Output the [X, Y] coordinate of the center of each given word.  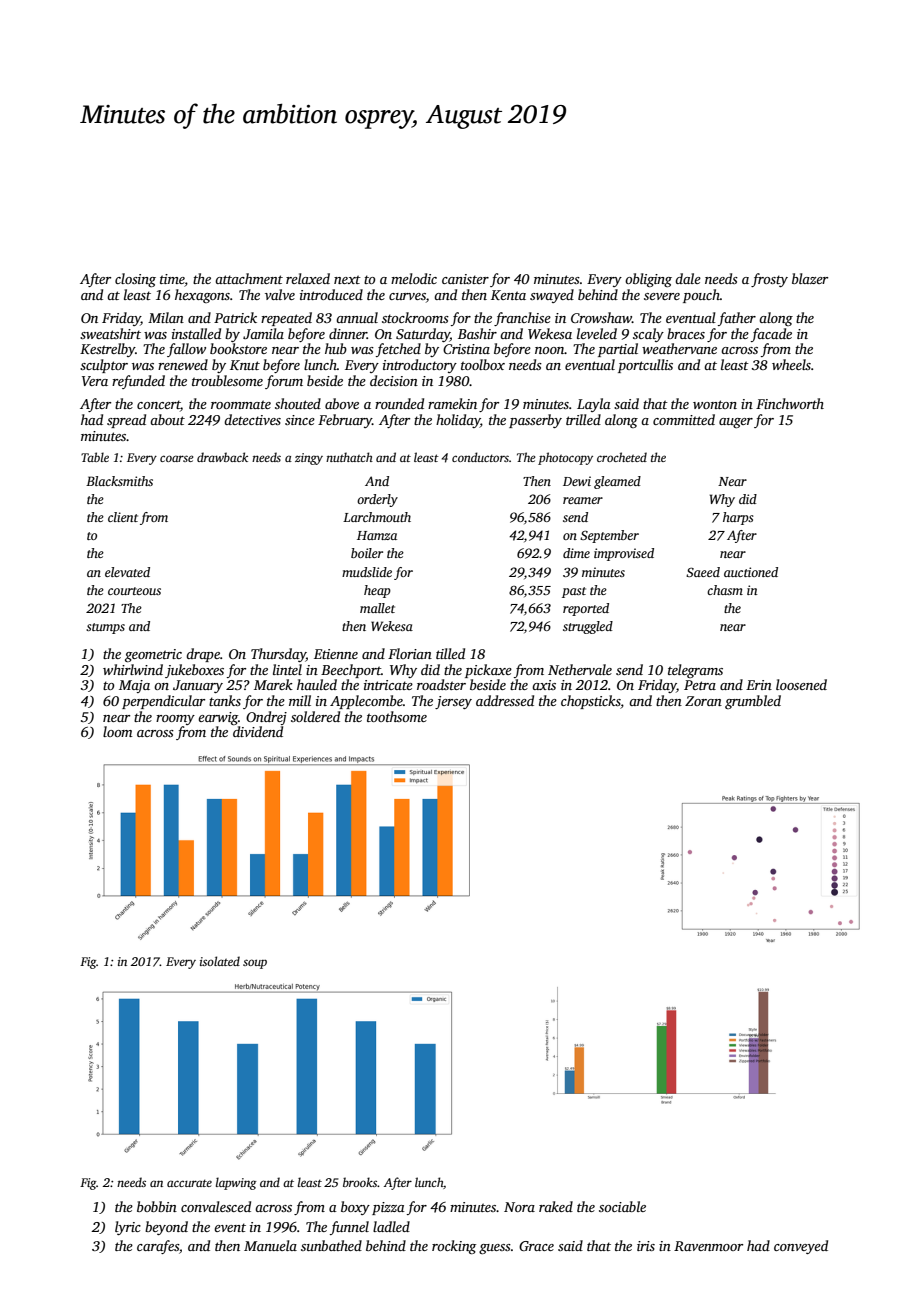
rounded [399, 403]
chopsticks [591, 702]
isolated [220, 961]
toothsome [397, 716]
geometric [153, 655]
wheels [791, 364]
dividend [258, 731]
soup [255, 964]
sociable [622, 1206]
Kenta [508, 295]
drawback [222, 457]
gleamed [617, 482]
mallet [377, 608]
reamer [583, 500]
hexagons [202, 296]
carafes [158, 1247]
